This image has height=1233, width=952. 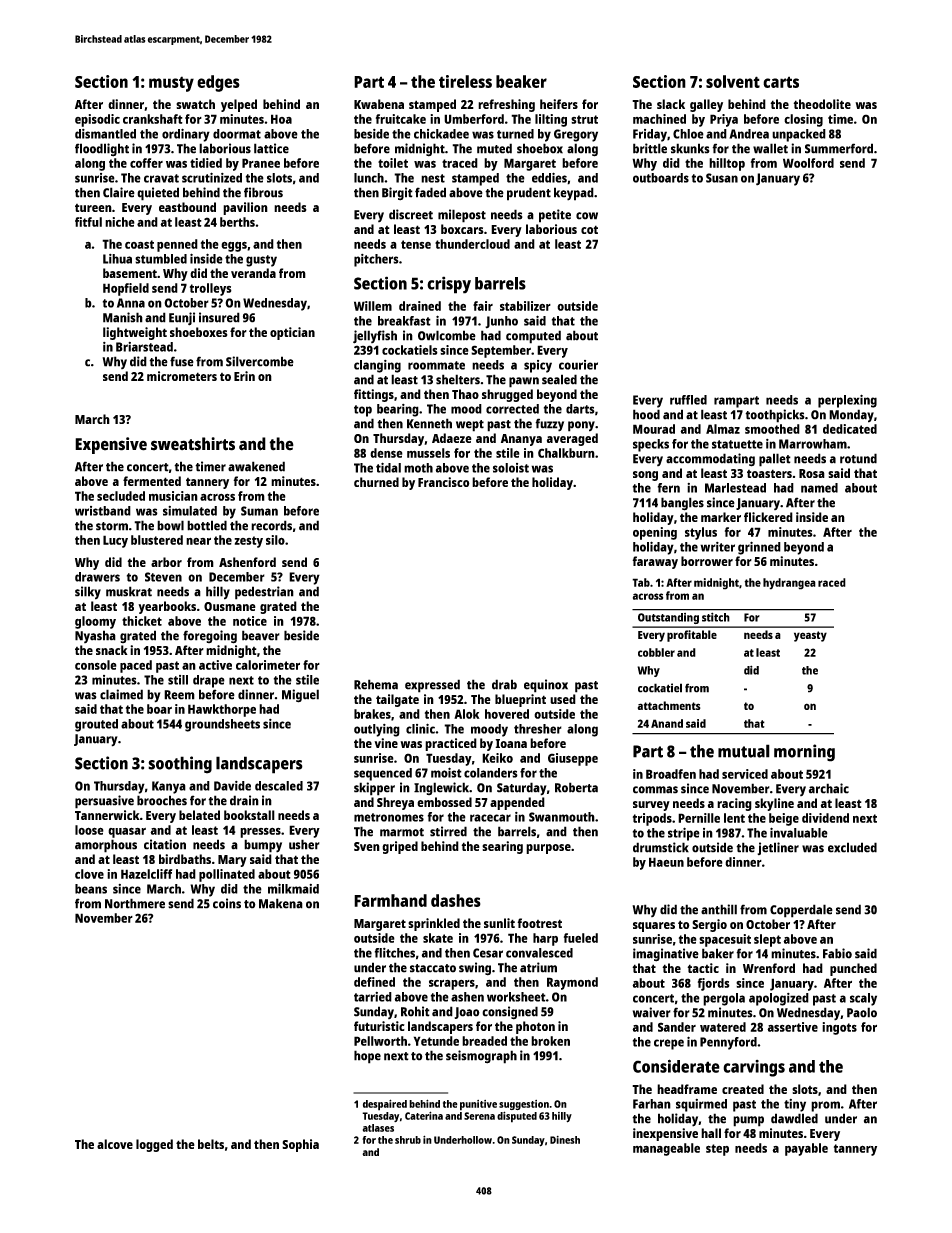 I want to click on secluded, so click(x=121, y=496).
